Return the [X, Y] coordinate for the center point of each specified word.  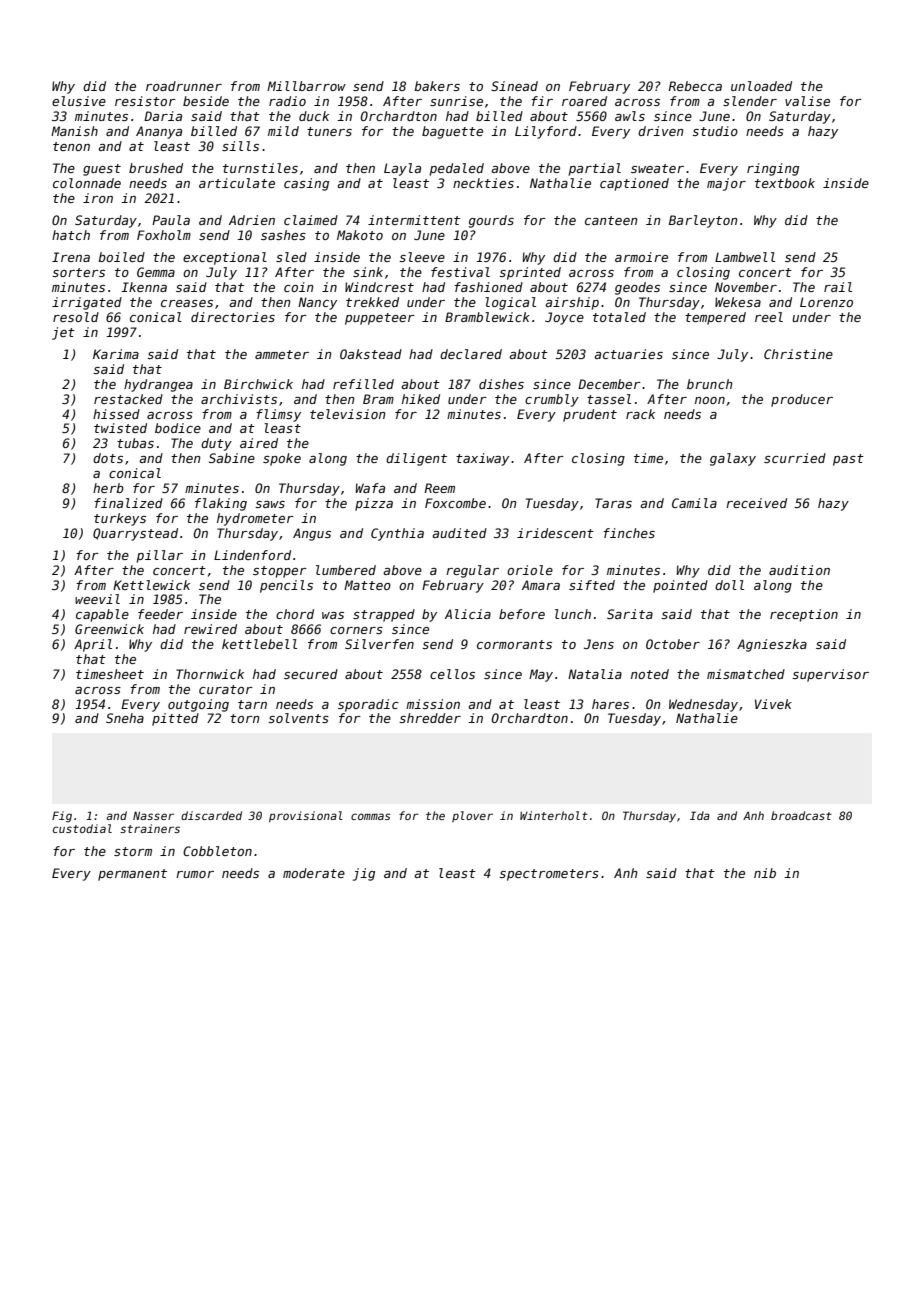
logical [510, 303]
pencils [286, 586]
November [746, 287]
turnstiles [260, 168]
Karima [116, 354]
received [756, 503]
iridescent [555, 533]
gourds [491, 221]
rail [838, 287]
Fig [62, 817]
